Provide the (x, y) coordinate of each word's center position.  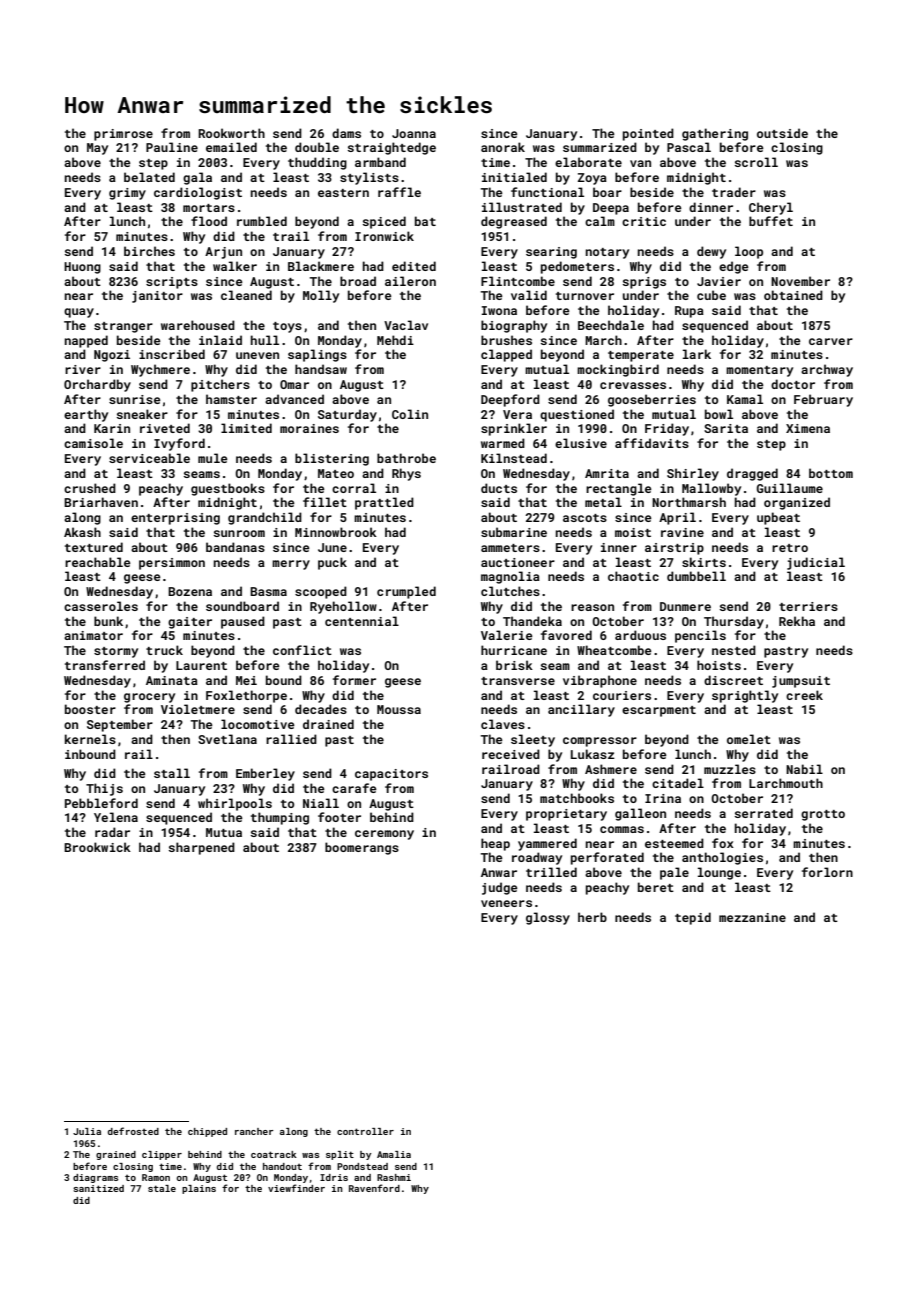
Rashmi (394, 1177)
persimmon (172, 564)
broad (358, 281)
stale (162, 1188)
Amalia (394, 1154)
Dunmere (685, 606)
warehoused (198, 325)
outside (782, 133)
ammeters (510, 548)
